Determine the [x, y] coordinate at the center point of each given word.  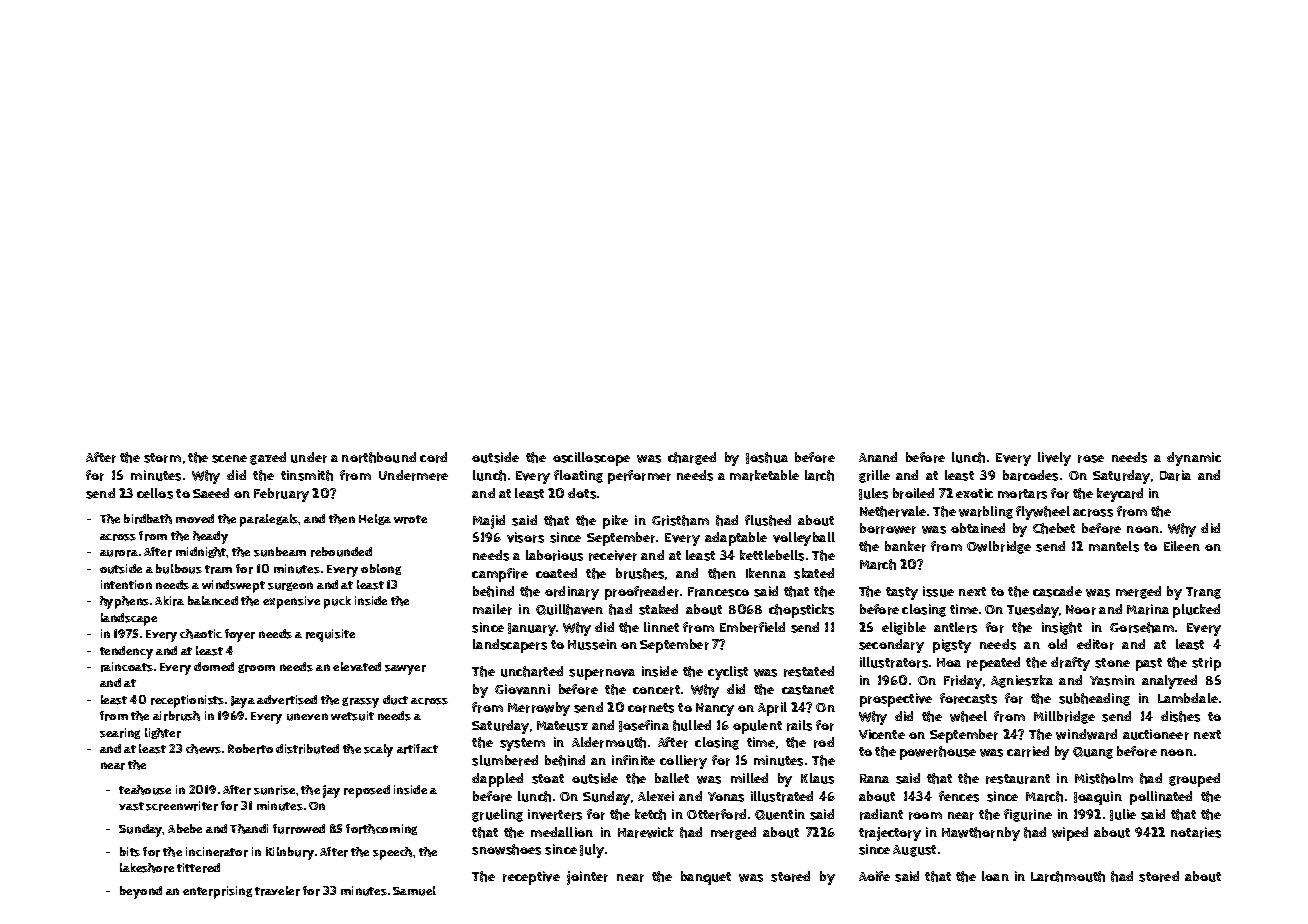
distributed [307, 749]
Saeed [211, 493]
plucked [1196, 611]
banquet [706, 878]
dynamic [1194, 459]
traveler [277, 891]
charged [692, 458]
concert [656, 690]
